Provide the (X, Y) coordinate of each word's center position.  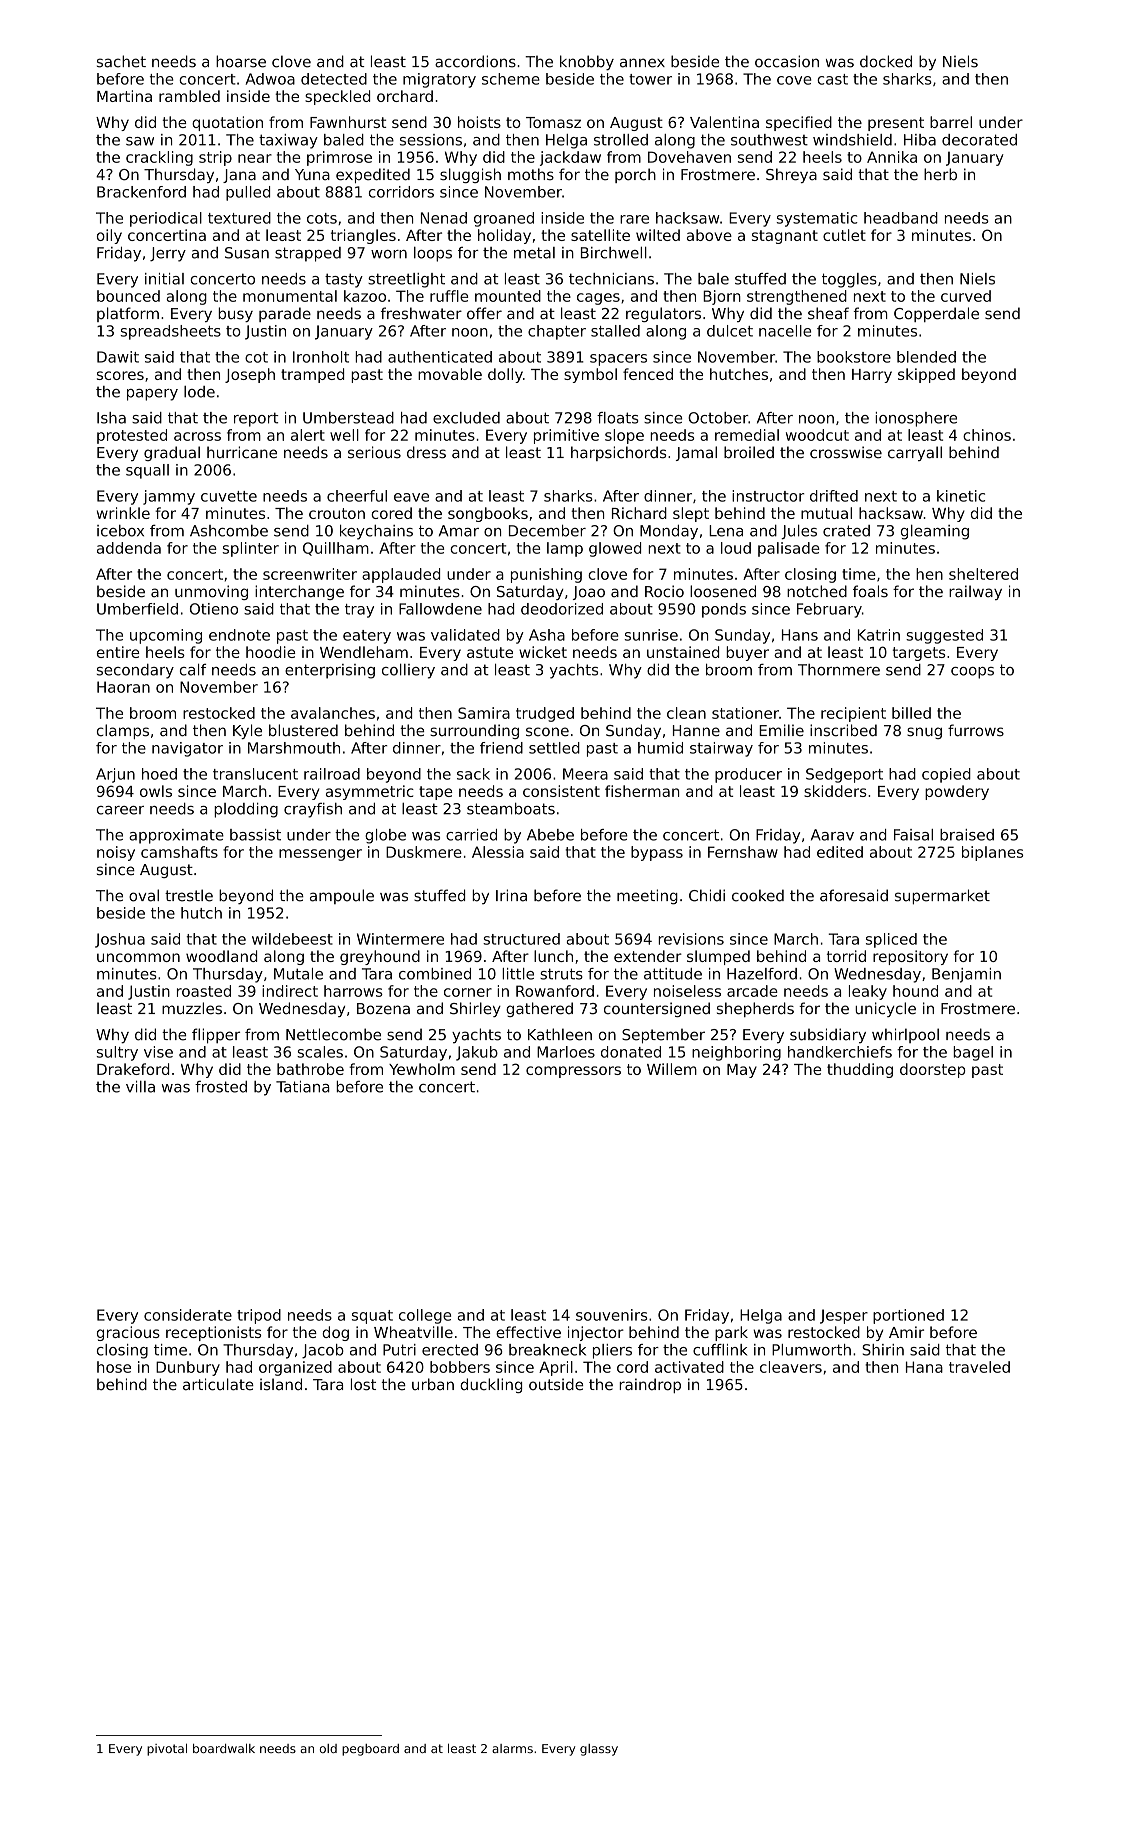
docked (886, 61)
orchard (405, 96)
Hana (924, 1367)
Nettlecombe (333, 1034)
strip (215, 158)
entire (118, 652)
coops (972, 673)
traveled (979, 1367)
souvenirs (611, 1315)
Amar (459, 531)
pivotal (167, 1750)
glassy (599, 1750)
